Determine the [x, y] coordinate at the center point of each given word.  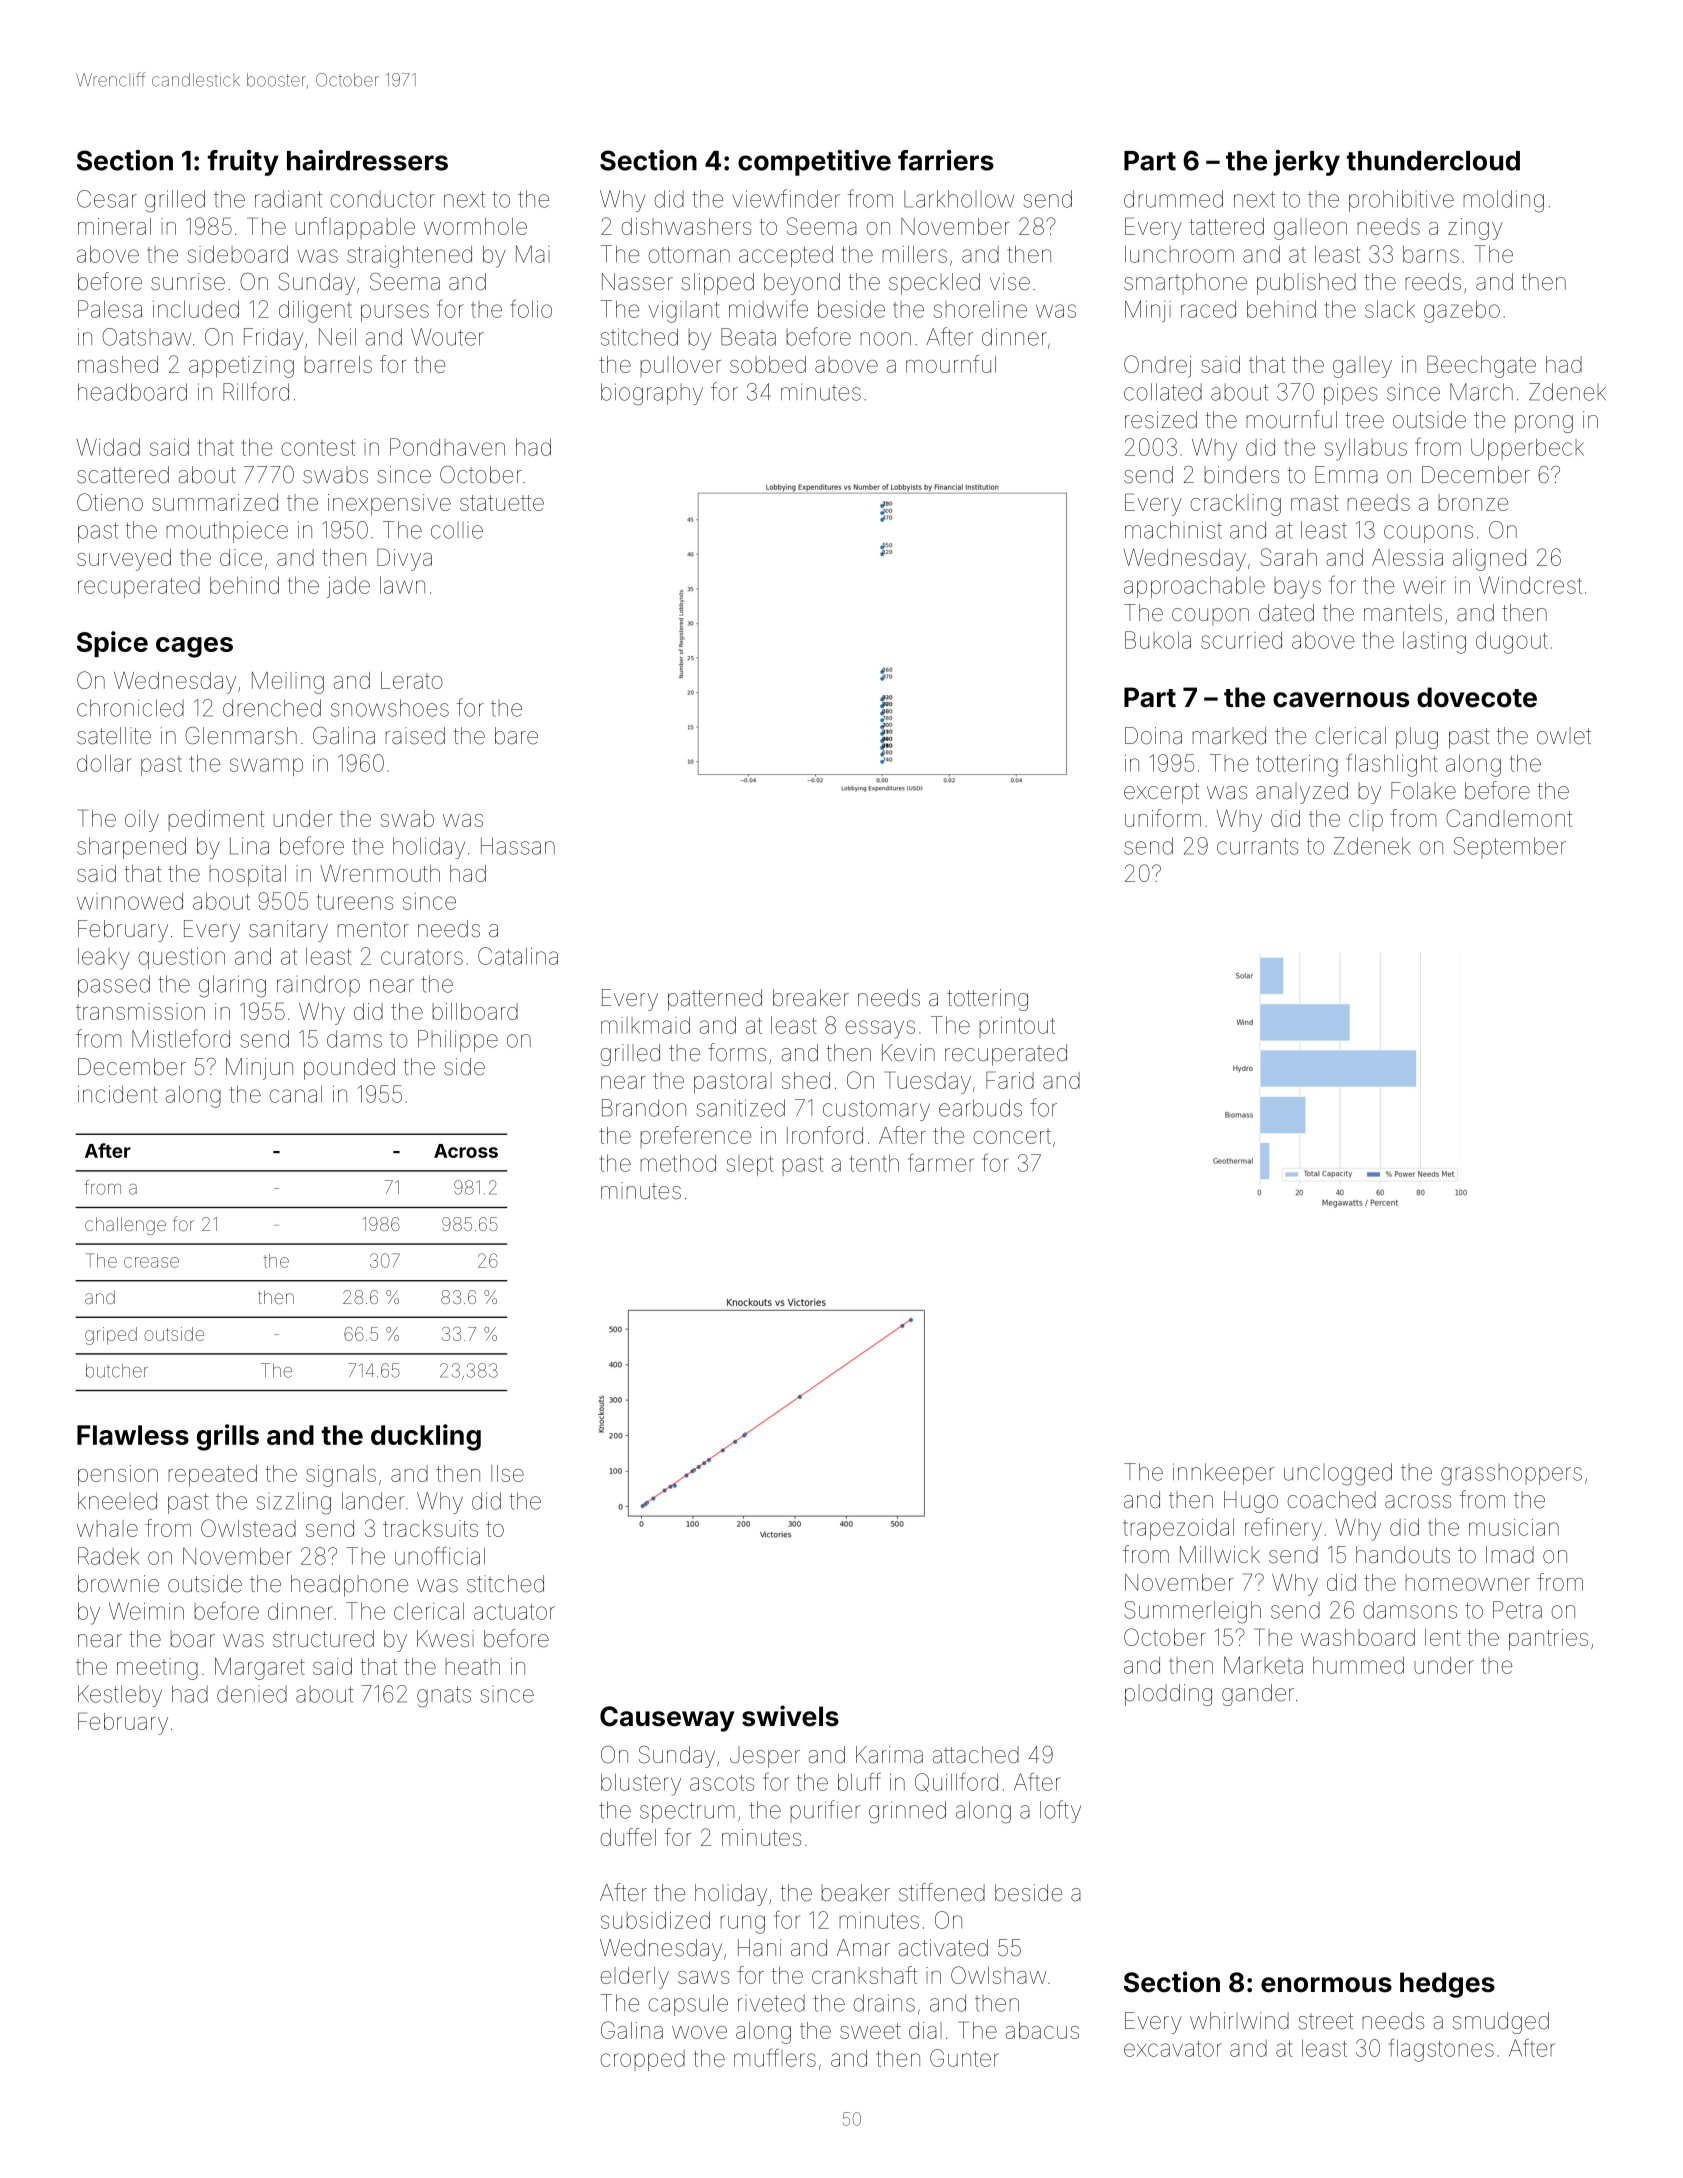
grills [228, 1437]
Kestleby [120, 1696]
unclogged [1338, 1474]
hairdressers [367, 160]
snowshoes [390, 708]
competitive [814, 163]
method [678, 1163]
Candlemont [1509, 818]
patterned [715, 1000]
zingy [1475, 229]
